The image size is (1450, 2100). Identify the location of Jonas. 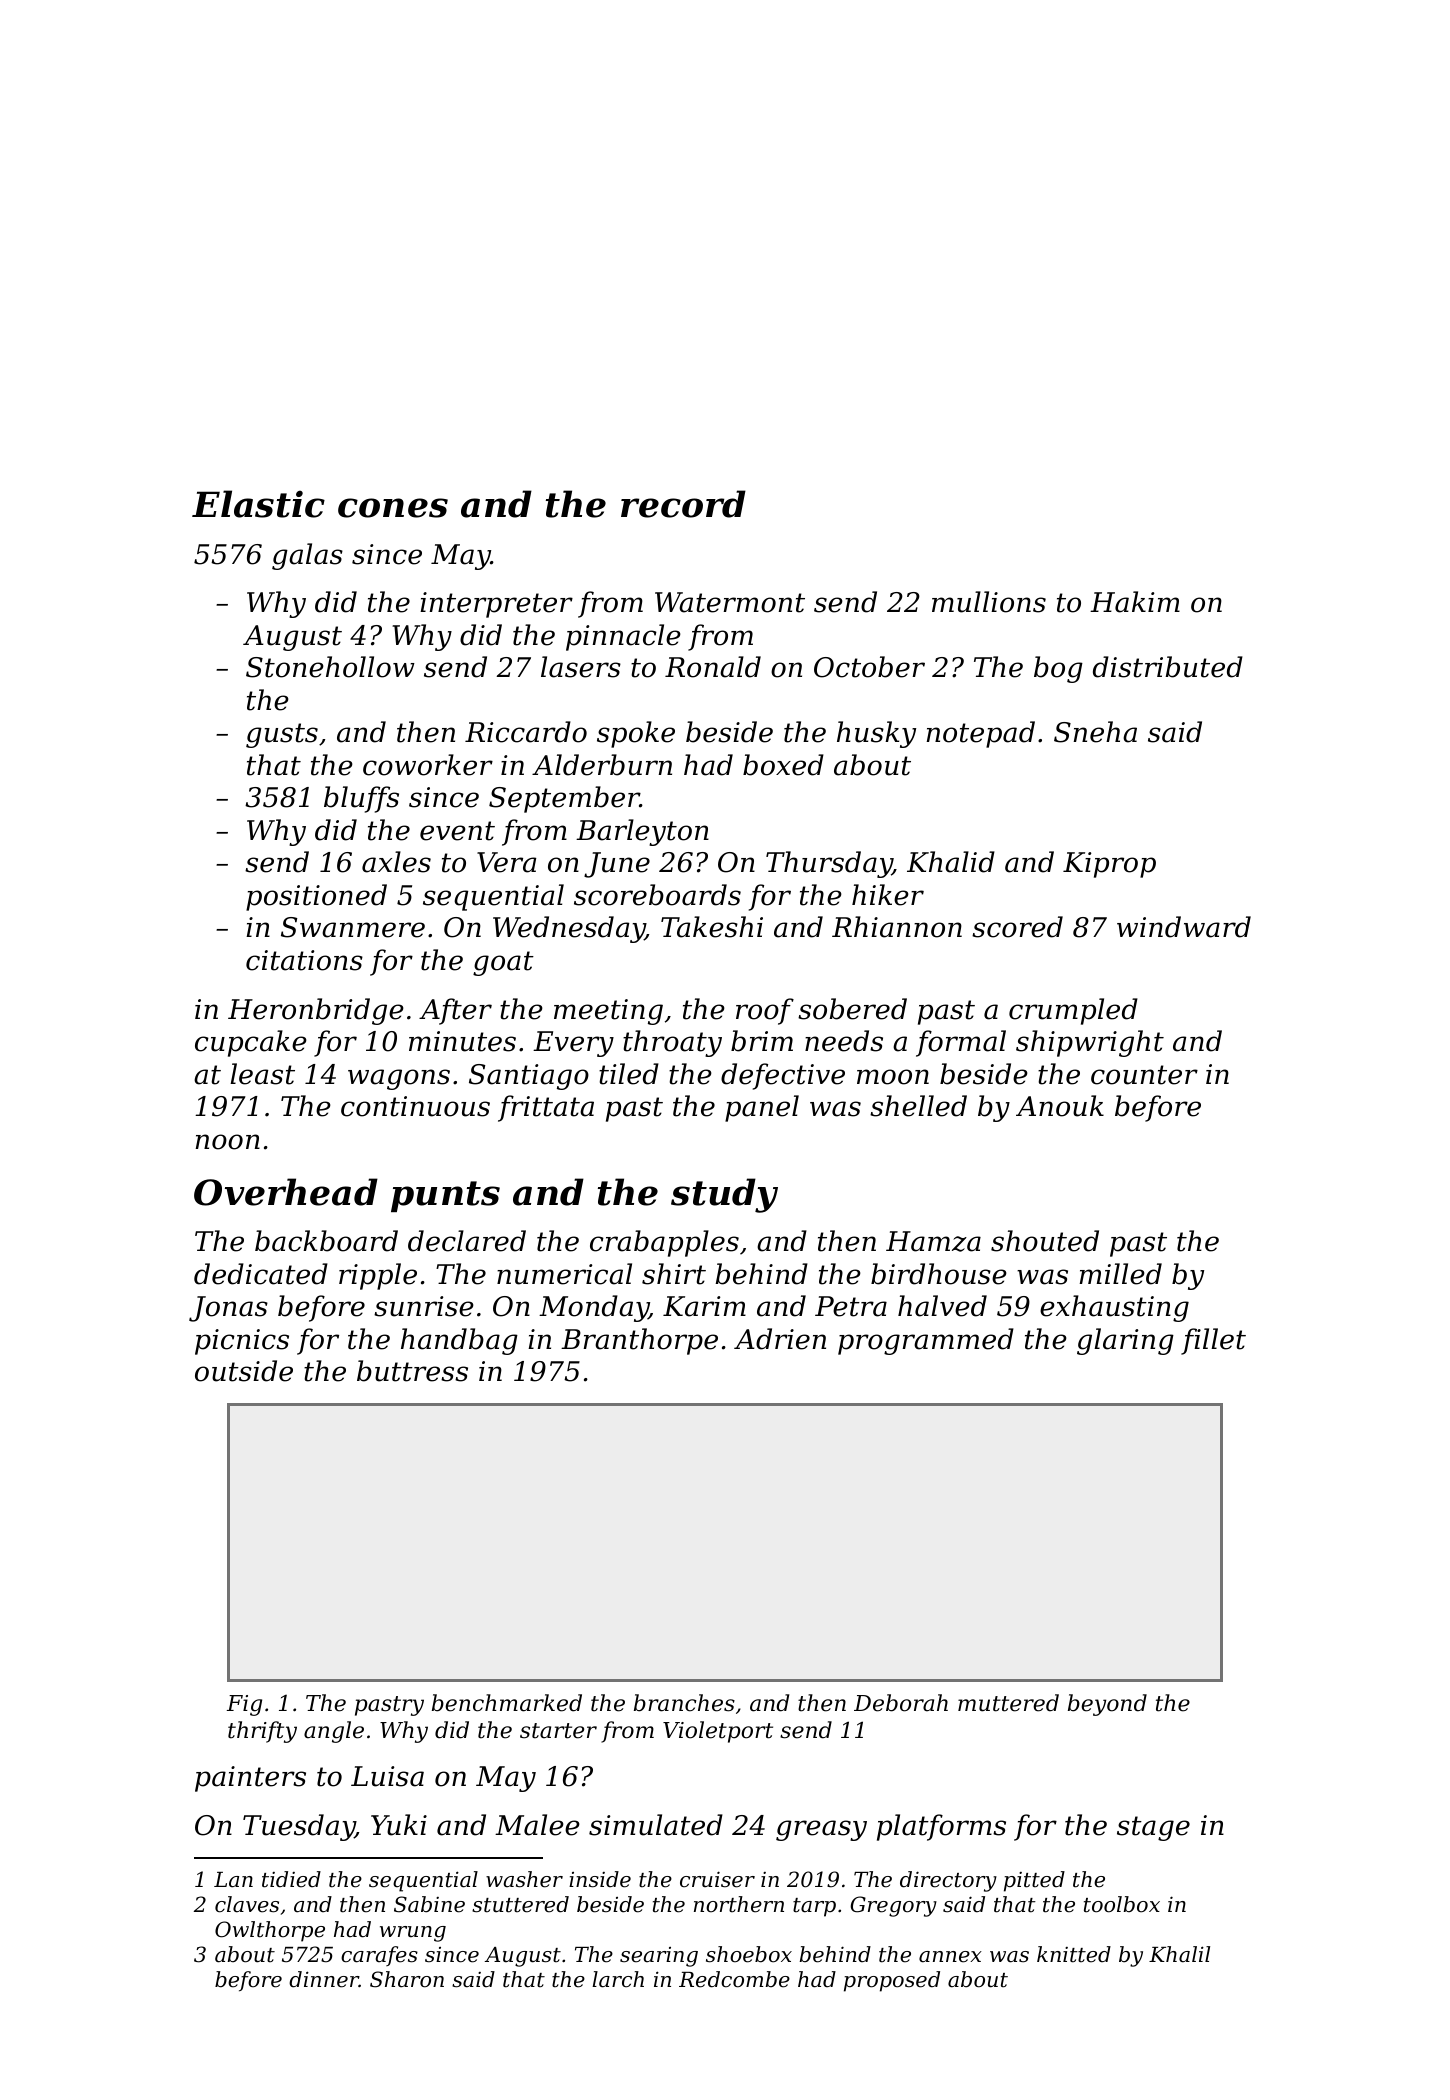
(228, 1309).
